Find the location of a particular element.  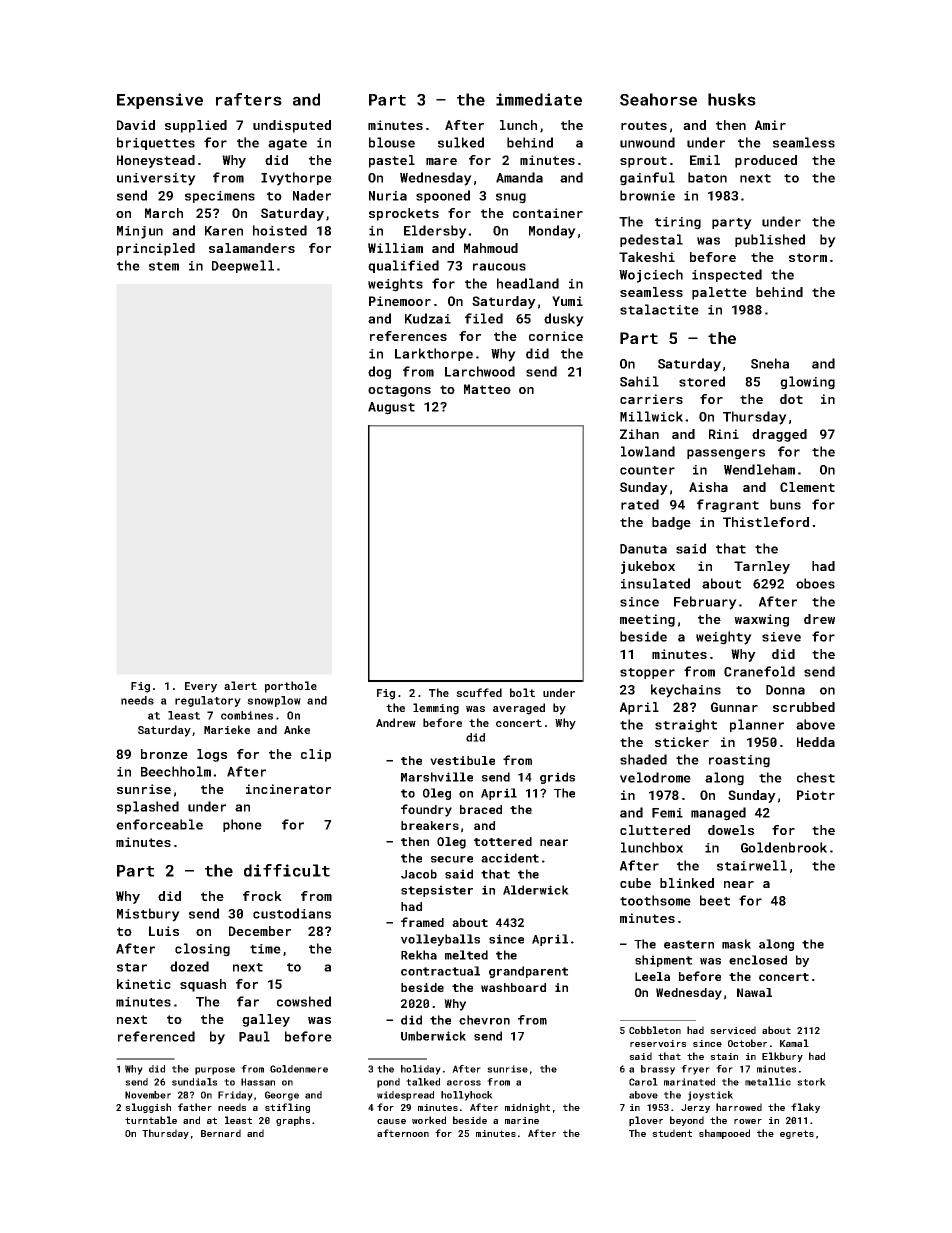

Piotr is located at coordinates (816, 795).
